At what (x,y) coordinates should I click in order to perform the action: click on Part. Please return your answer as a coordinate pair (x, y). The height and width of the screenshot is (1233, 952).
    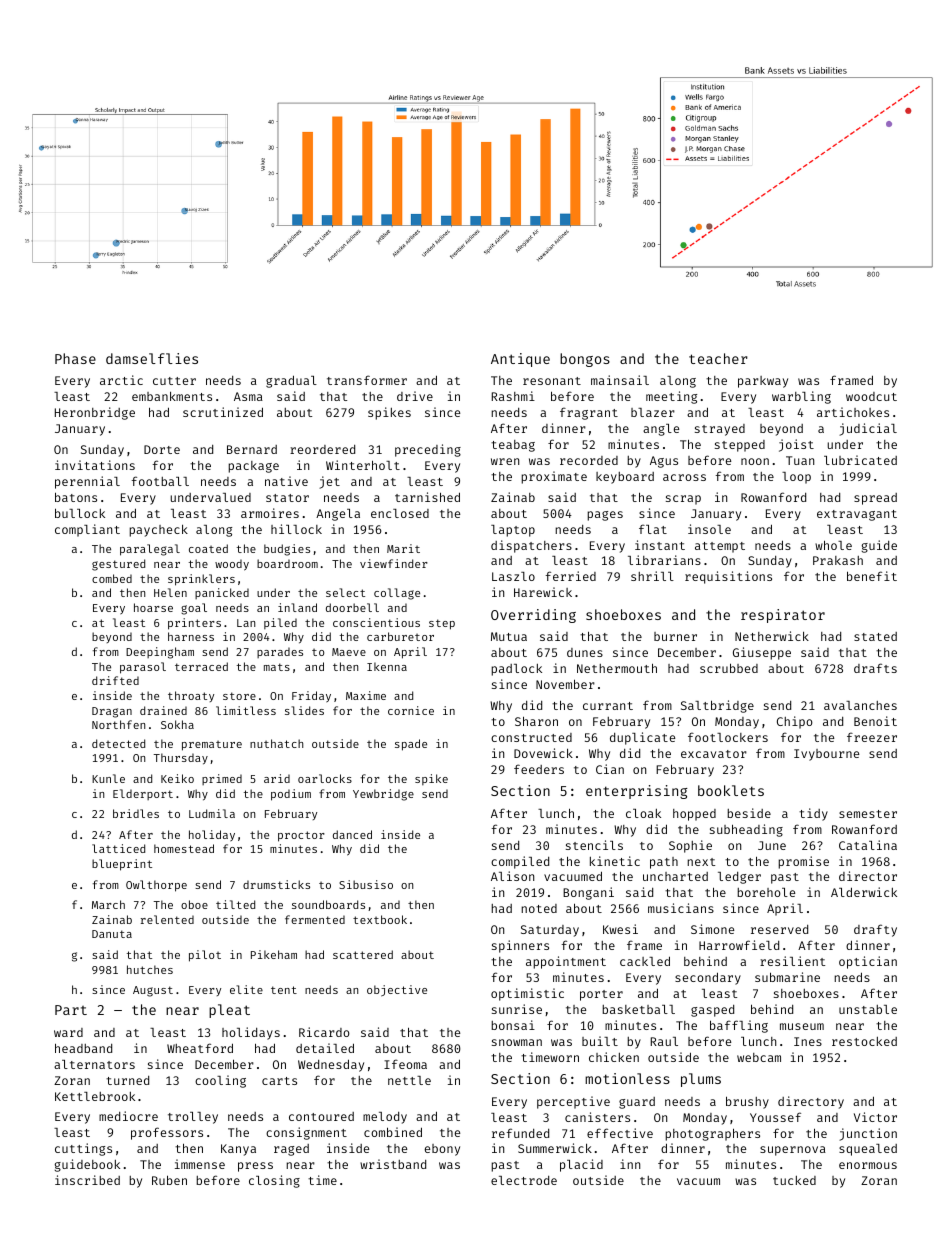
    Looking at the image, I should click on (71, 1010).
